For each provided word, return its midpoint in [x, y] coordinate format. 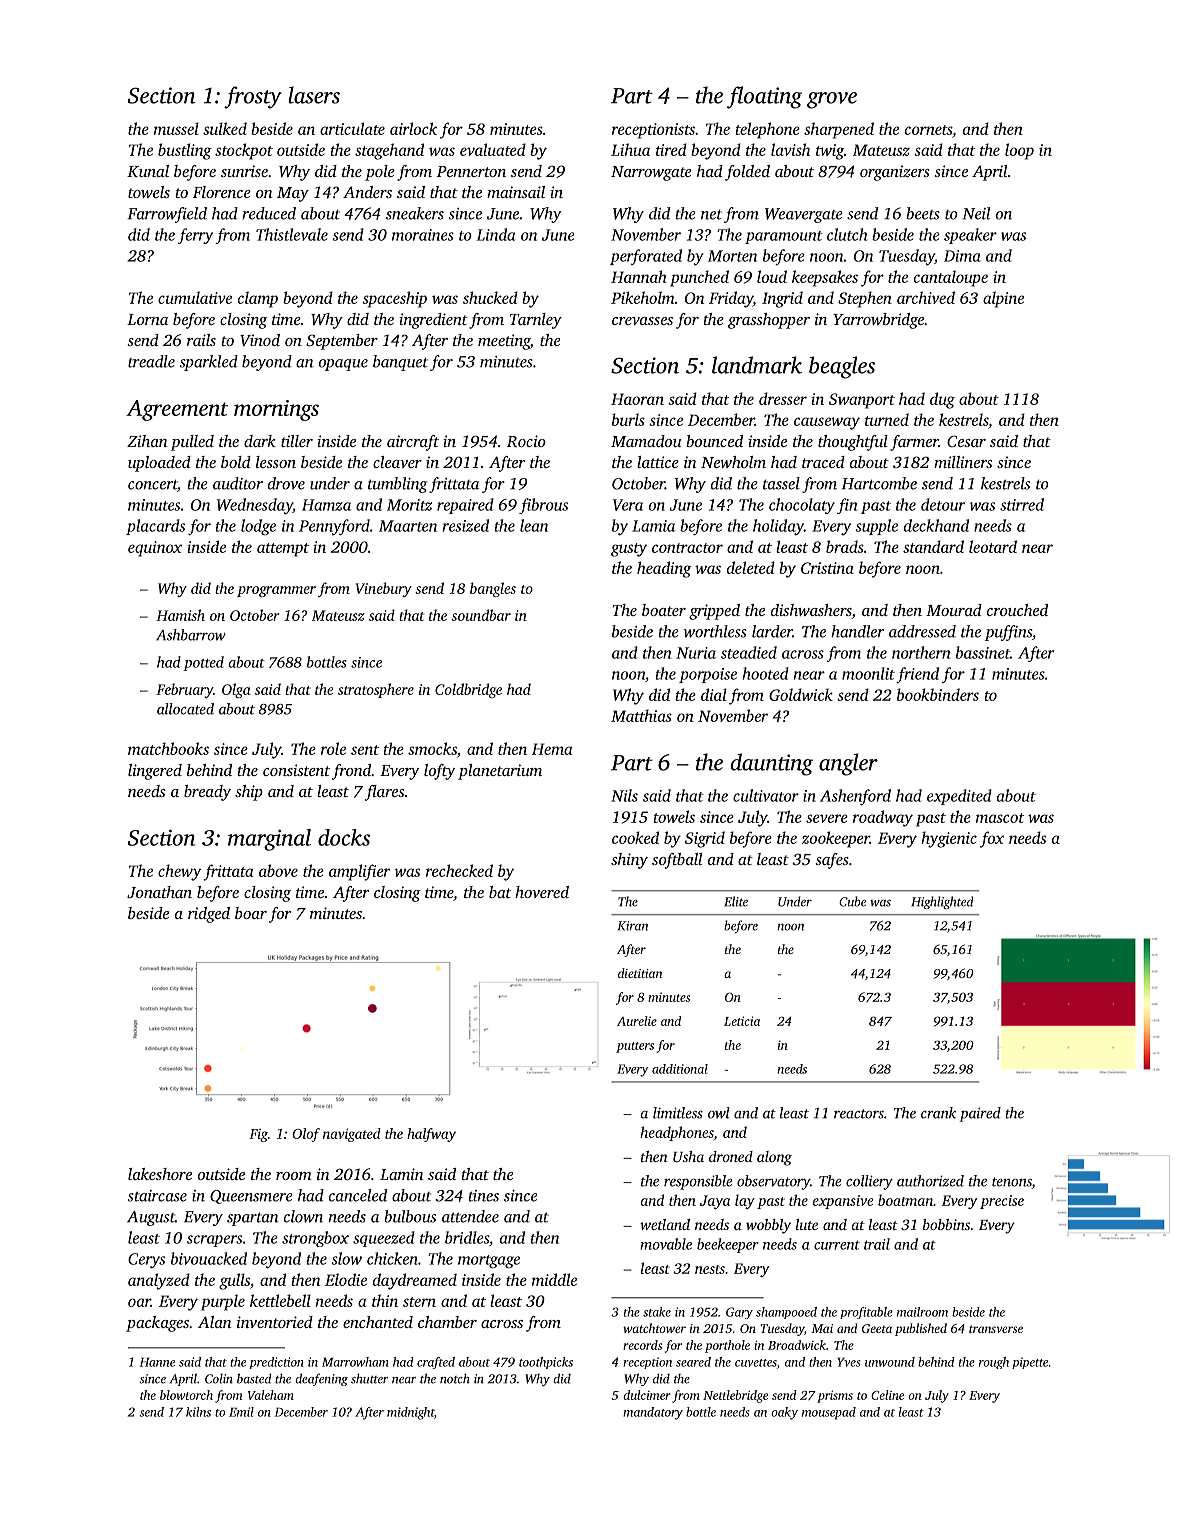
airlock [413, 128]
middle [554, 1279]
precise [1002, 1202]
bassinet [983, 652]
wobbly [768, 1226]
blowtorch [186, 1395]
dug [942, 400]
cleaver [397, 462]
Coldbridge [468, 690]
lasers [314, 95]
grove [832, 100]
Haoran [637, 399]
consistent [296, 770]
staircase [157, 1196]
